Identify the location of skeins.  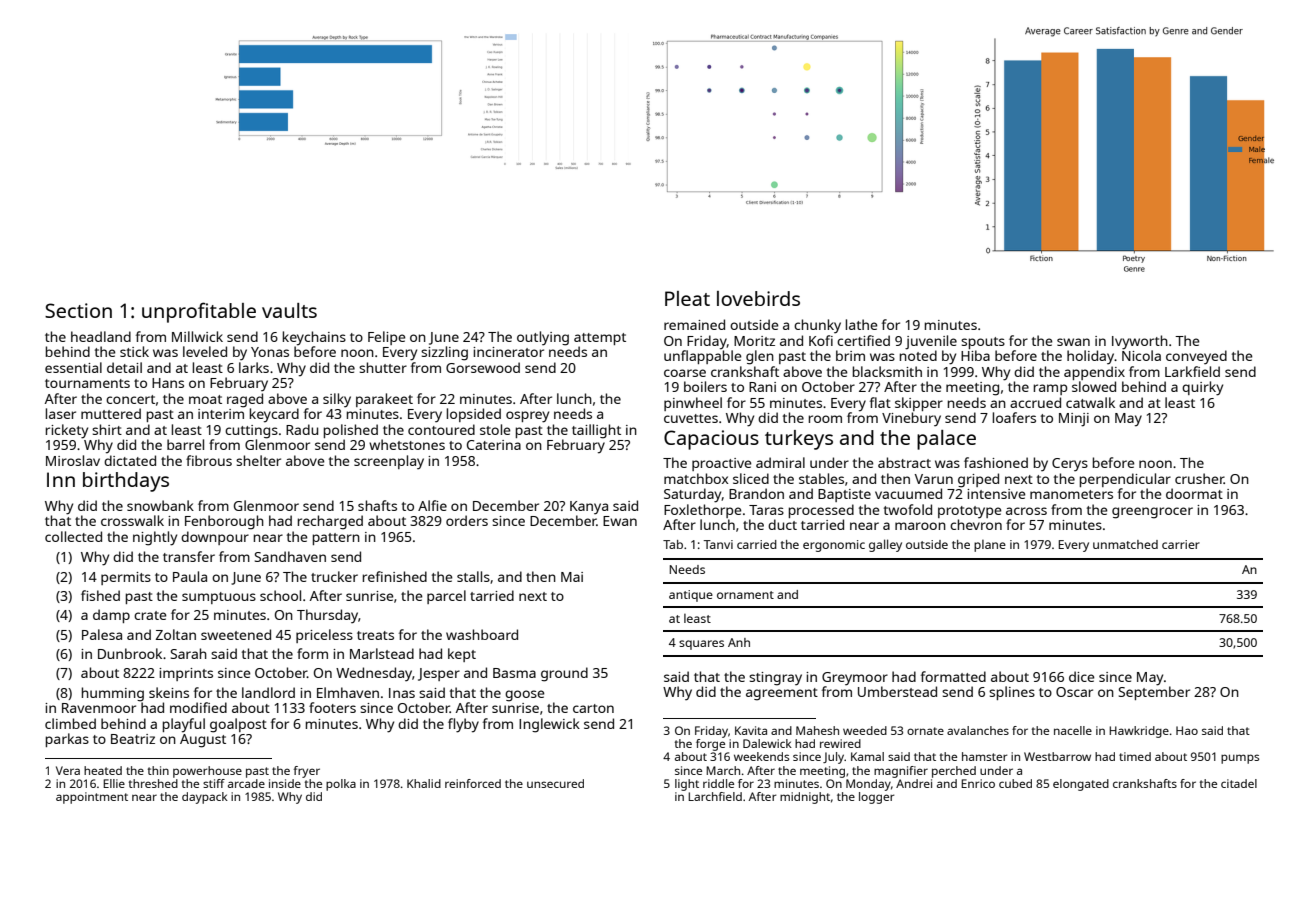
(169, 692).
